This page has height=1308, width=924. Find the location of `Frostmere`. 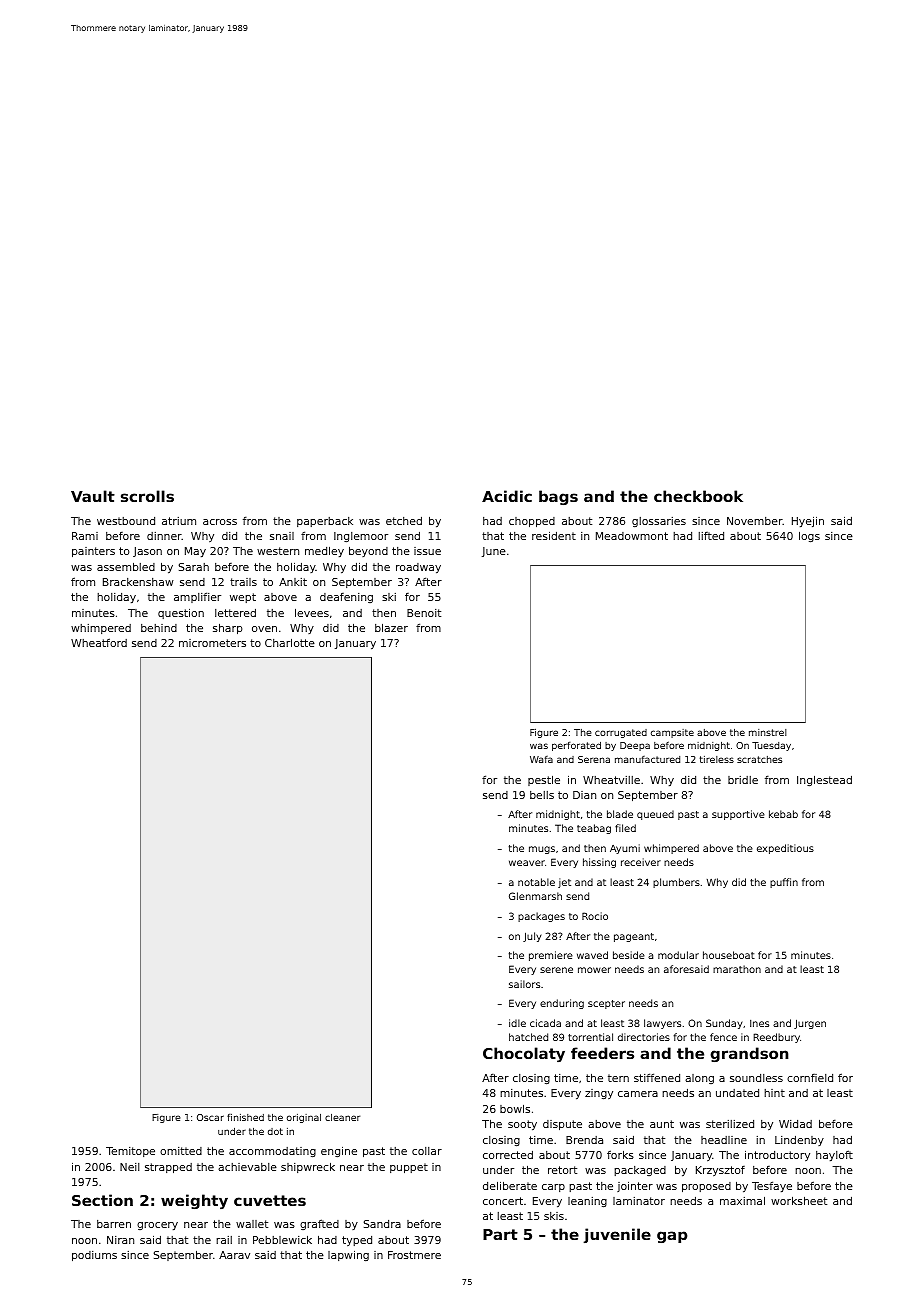

Frostmere is located at coordinates (414, 1255).
